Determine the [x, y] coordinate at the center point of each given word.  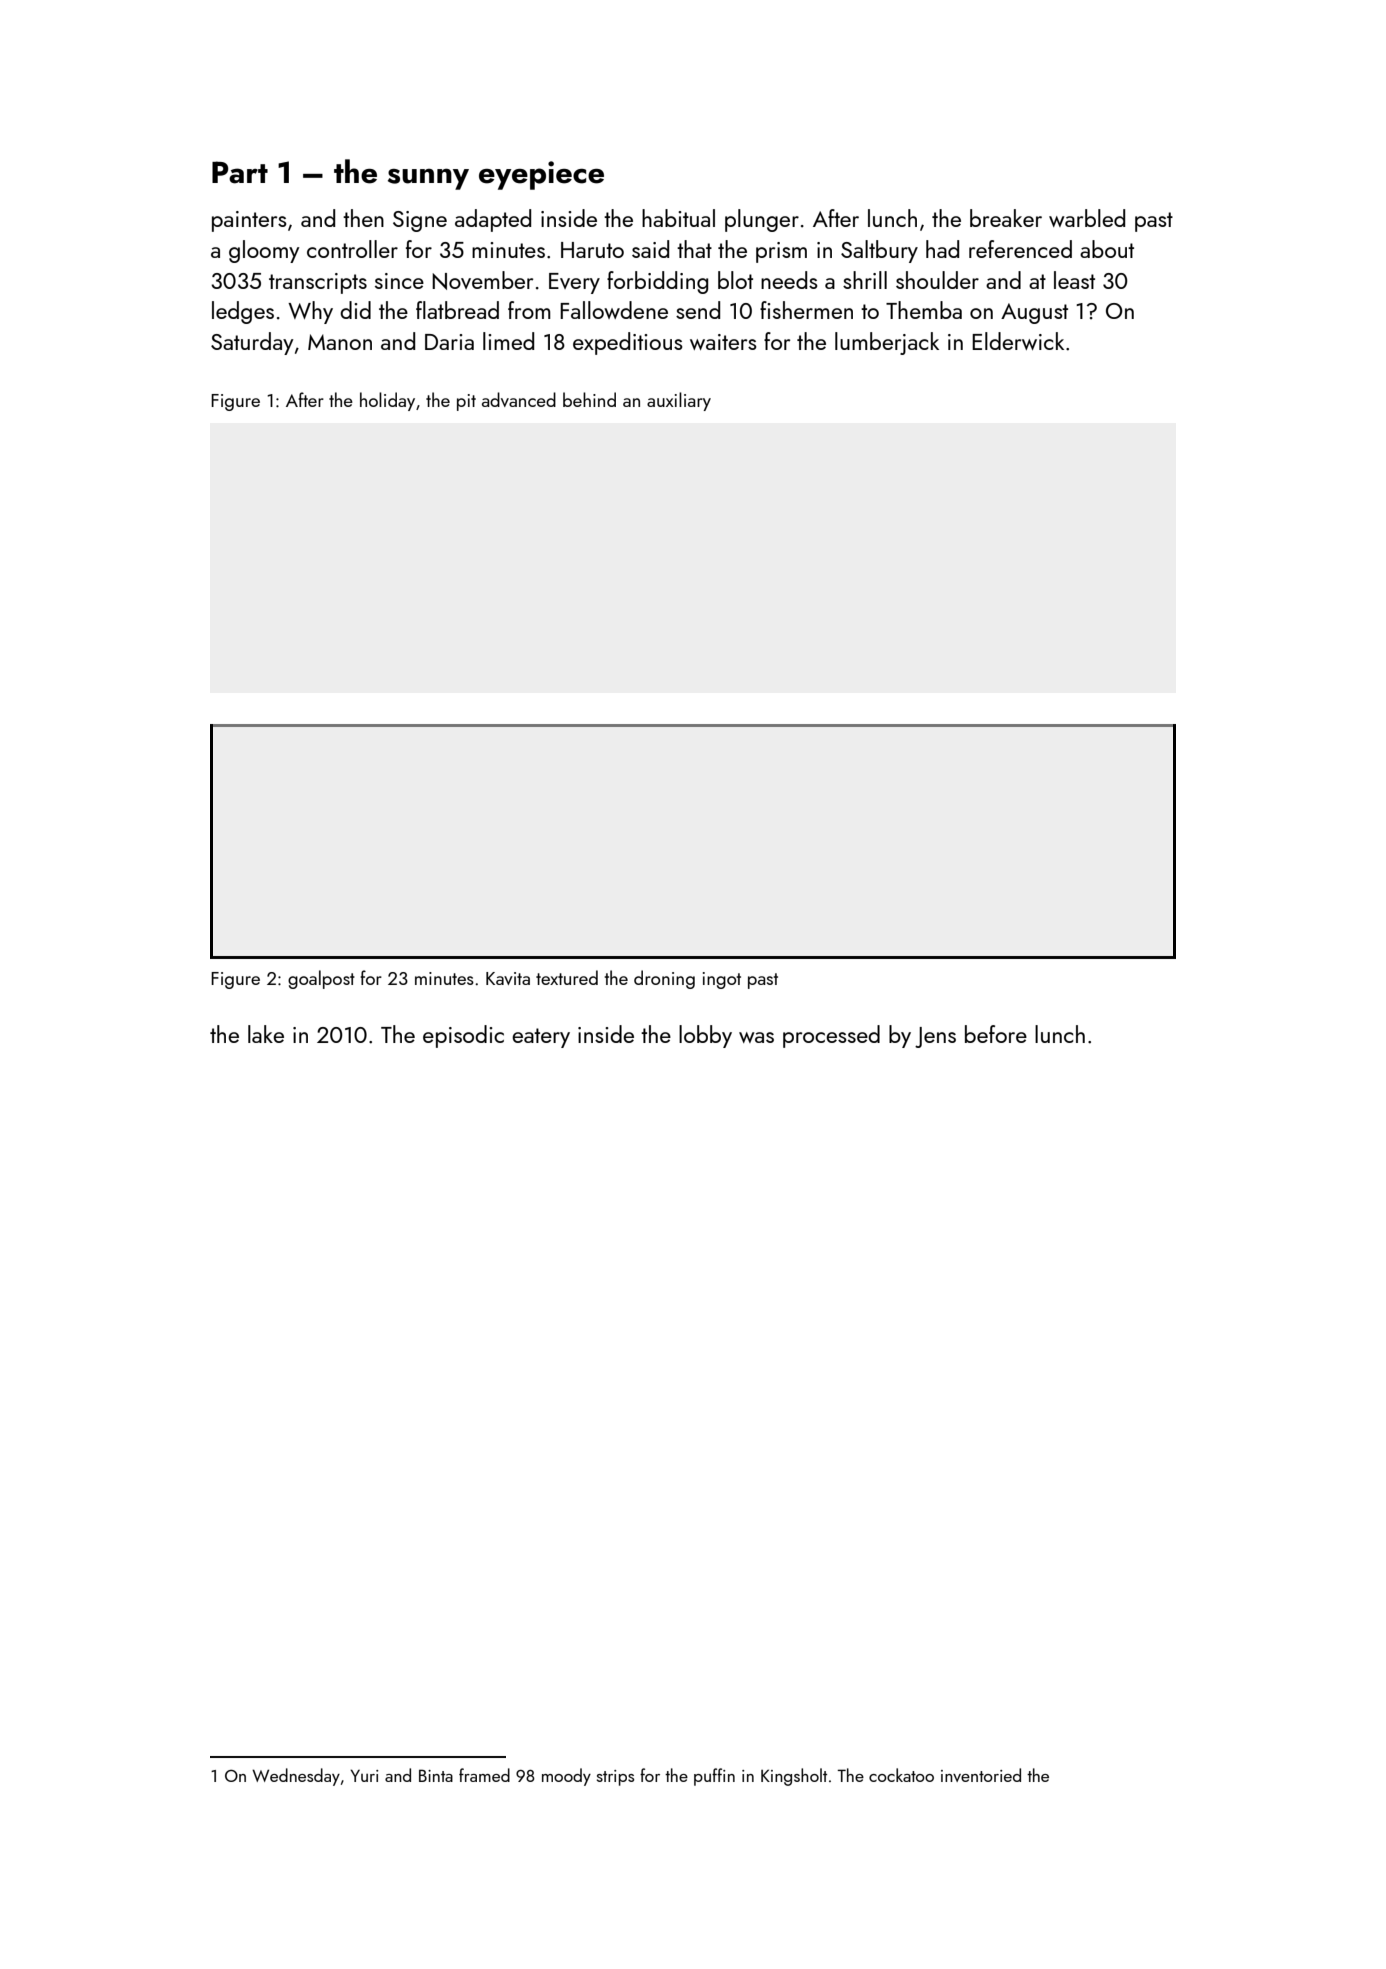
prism [781, 252]
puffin [714, 1777]
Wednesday [296, 1777]
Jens [935, 1037]
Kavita [508, 978]
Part [240, 172]
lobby [705, 1036]
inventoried [981, 1775]
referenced [1020, 249]
